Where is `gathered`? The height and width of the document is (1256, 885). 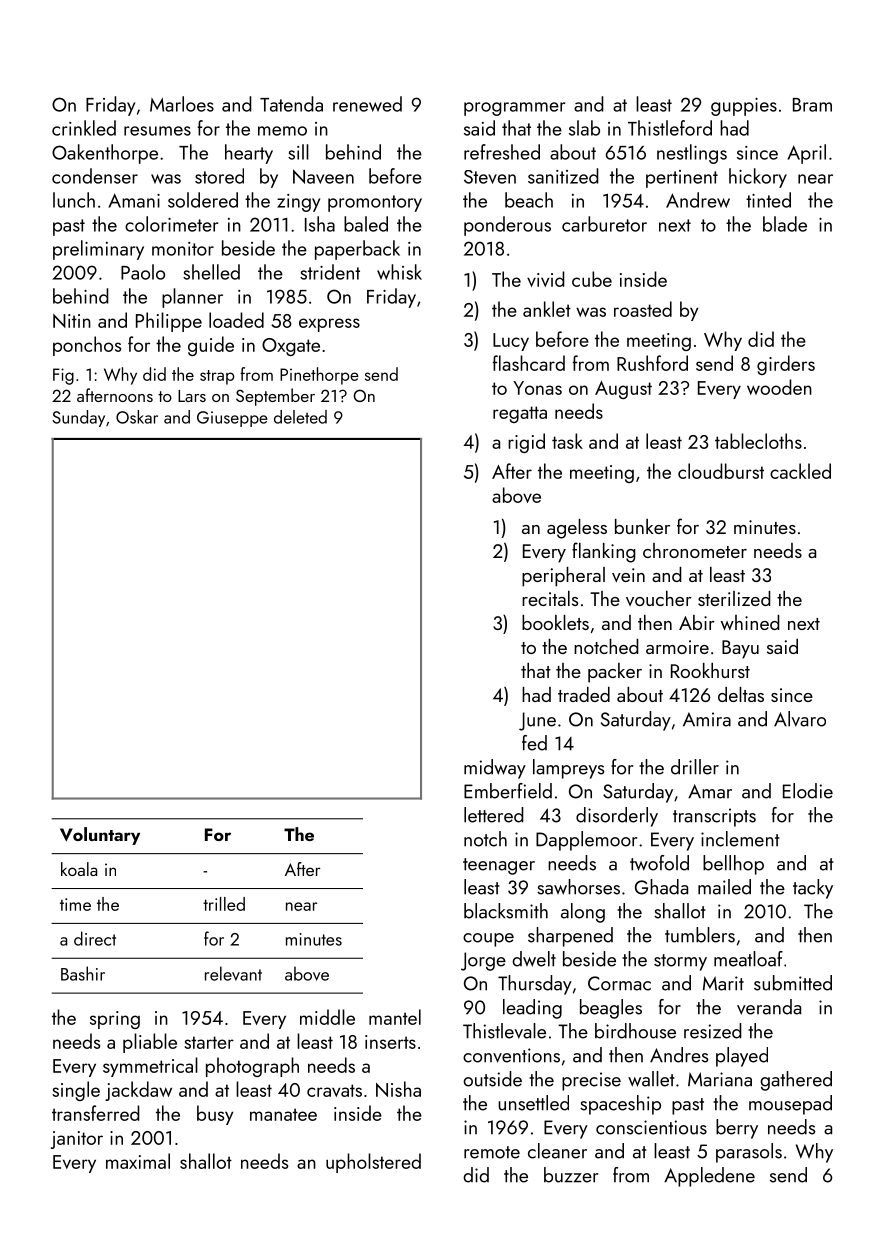 gathered is located at coordinates (796, 1081).
